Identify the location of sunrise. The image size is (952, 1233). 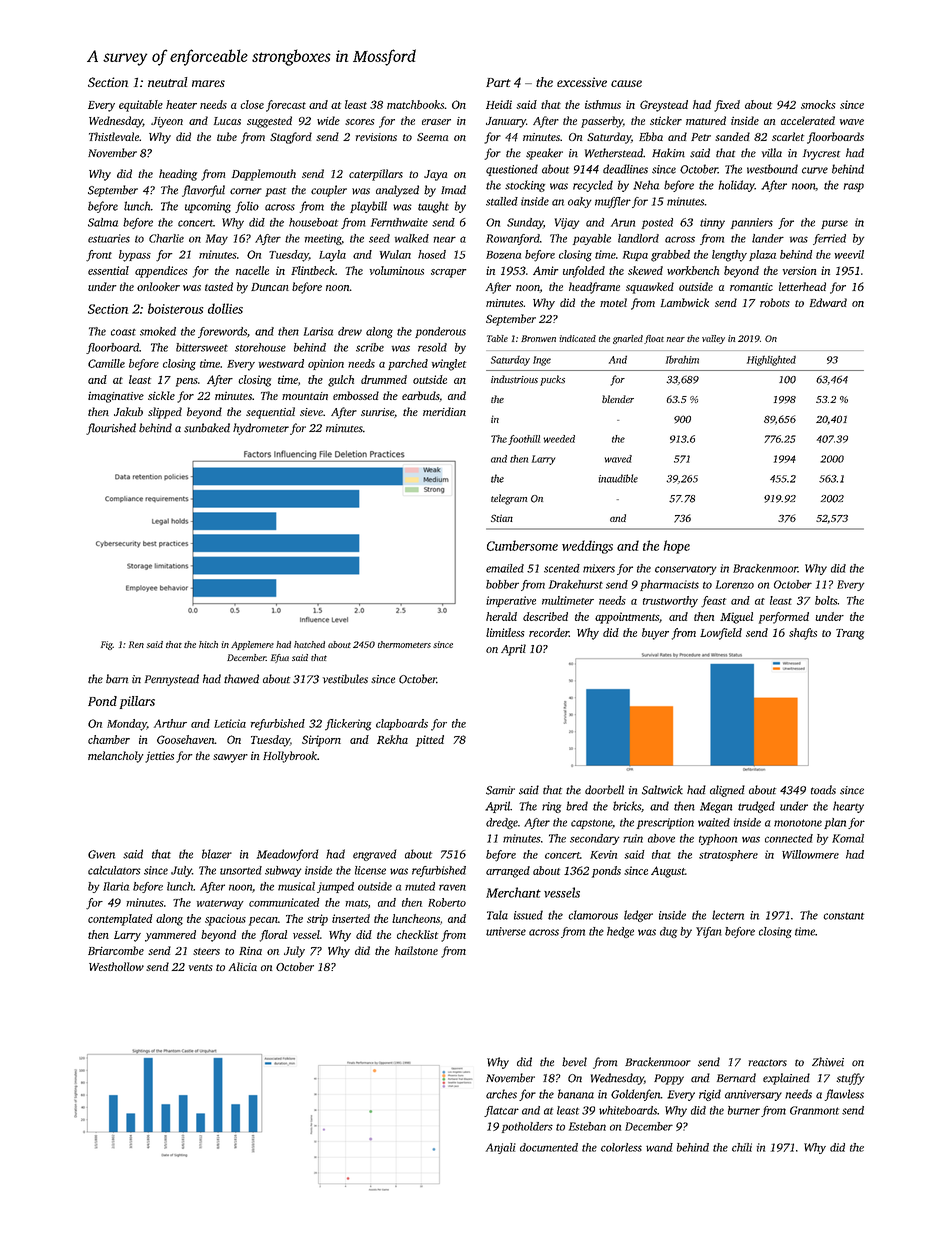
(377, 412).
